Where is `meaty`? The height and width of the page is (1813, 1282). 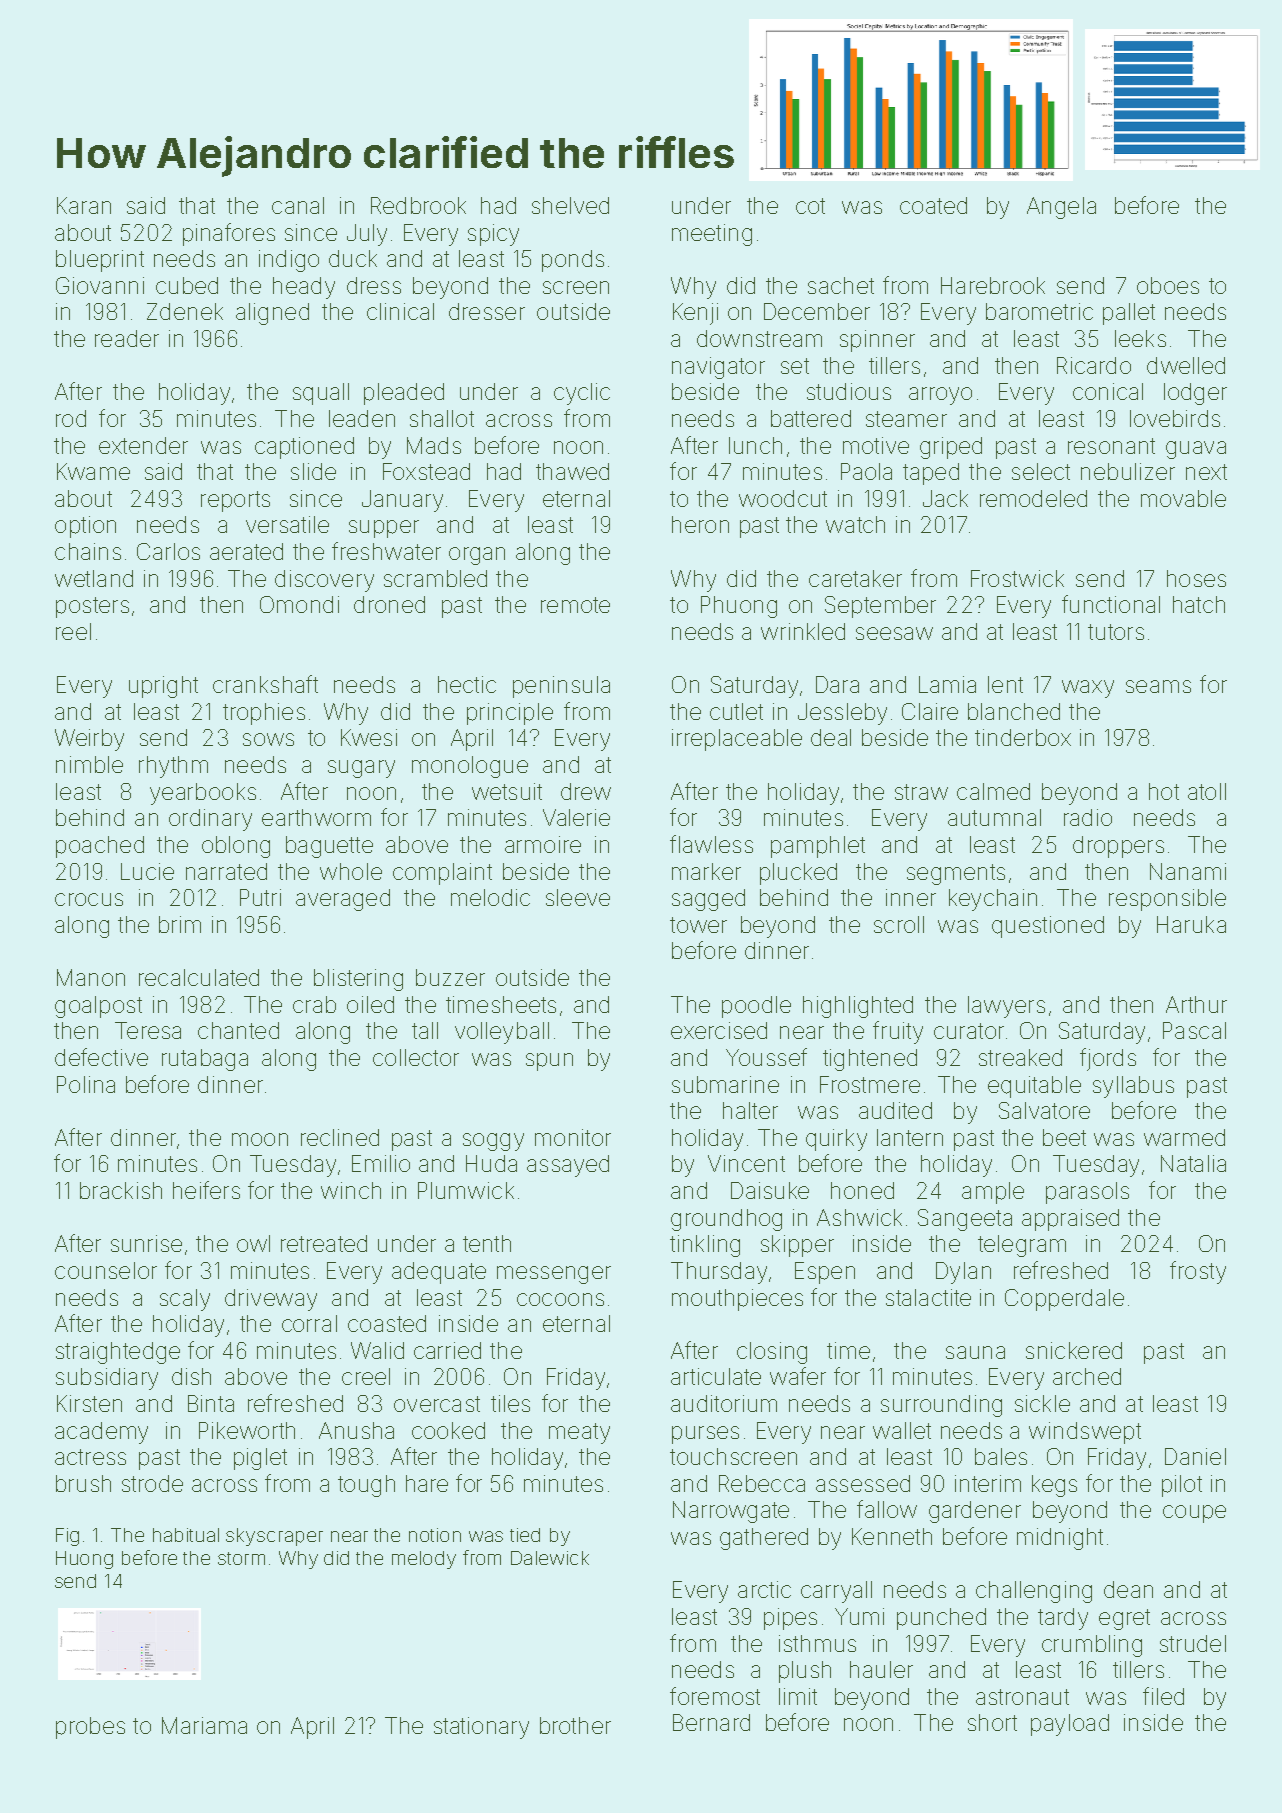 meaty is located at coordinates (579, 1433).
